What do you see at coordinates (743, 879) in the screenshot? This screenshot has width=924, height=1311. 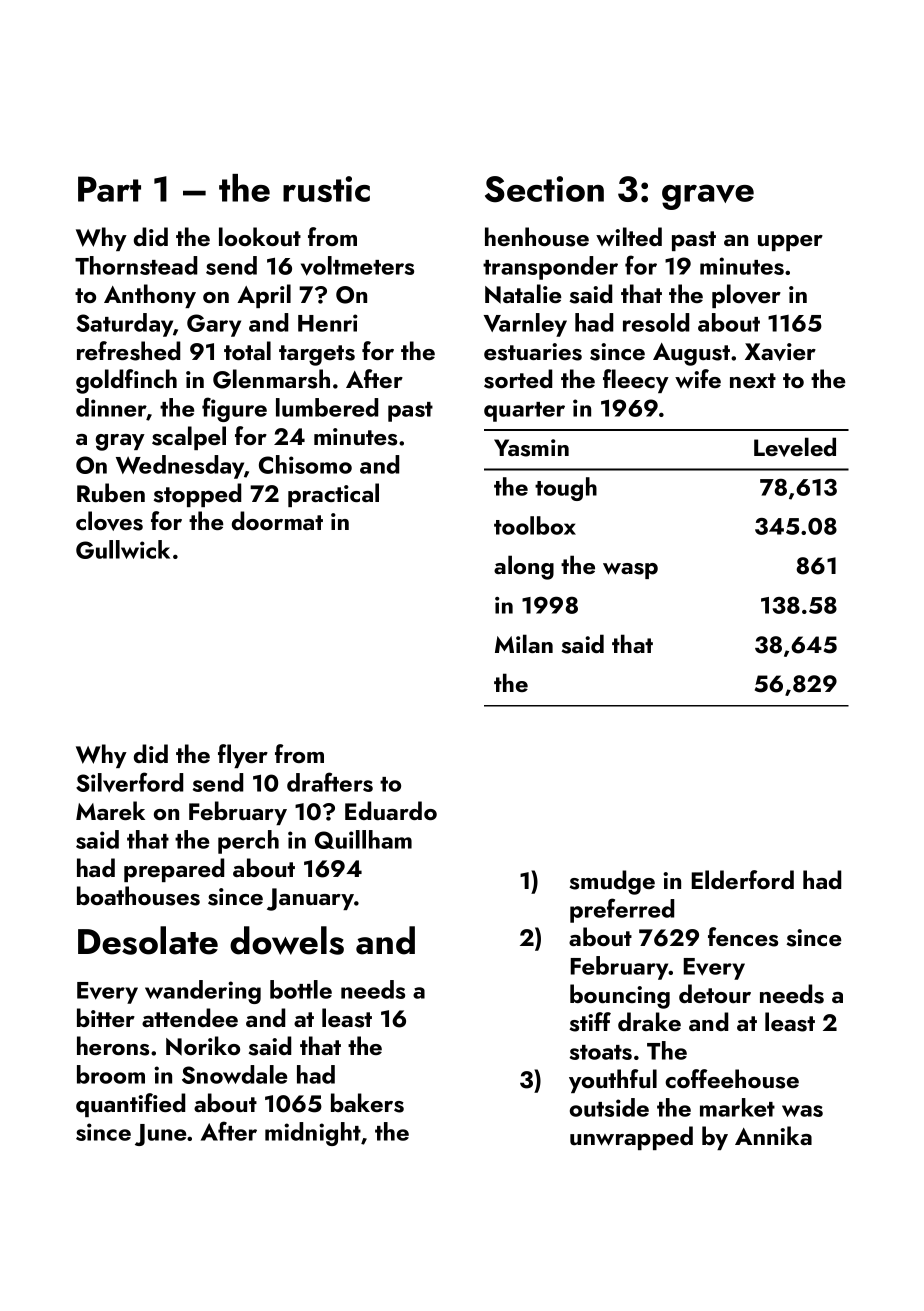 I see `Elderford` at bounding box center [743, 879].
